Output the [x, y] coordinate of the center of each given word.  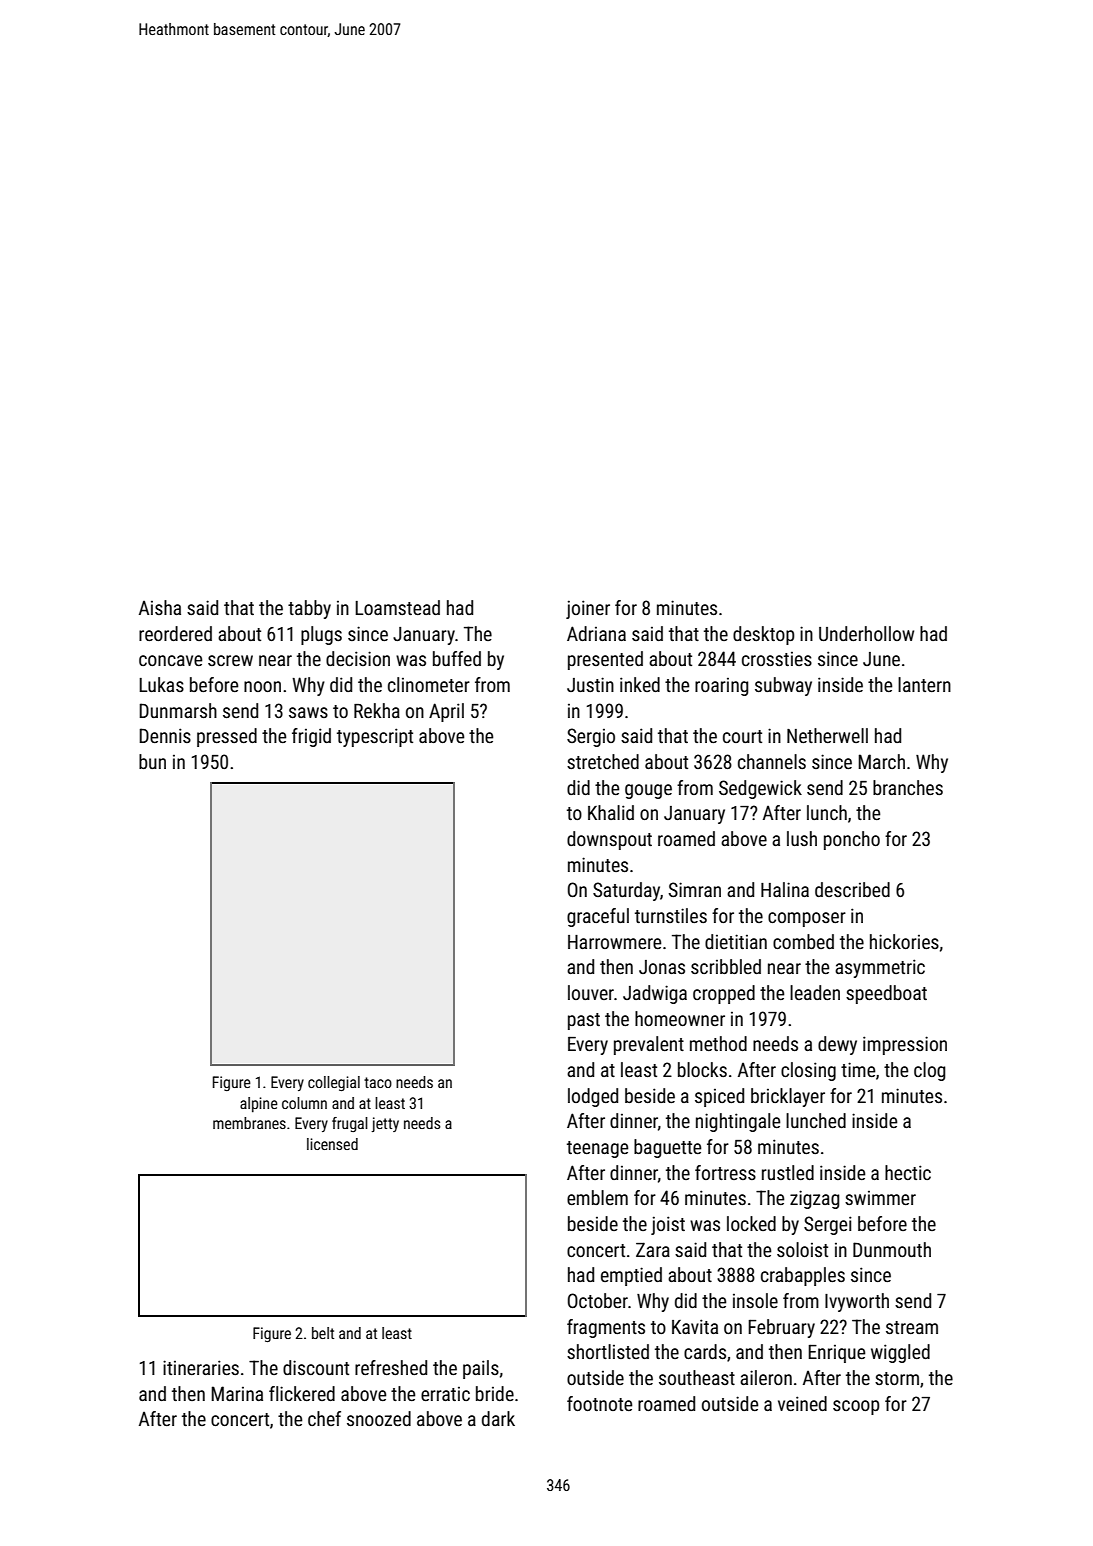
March [881, 761]
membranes [249, 1123]
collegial [334, 1083]
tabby [309, 609]
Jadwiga [655, 994]
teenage [597, 1149]
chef [324, 1418]
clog [929, 1071]
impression [905, 1045]
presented [605, 660]
